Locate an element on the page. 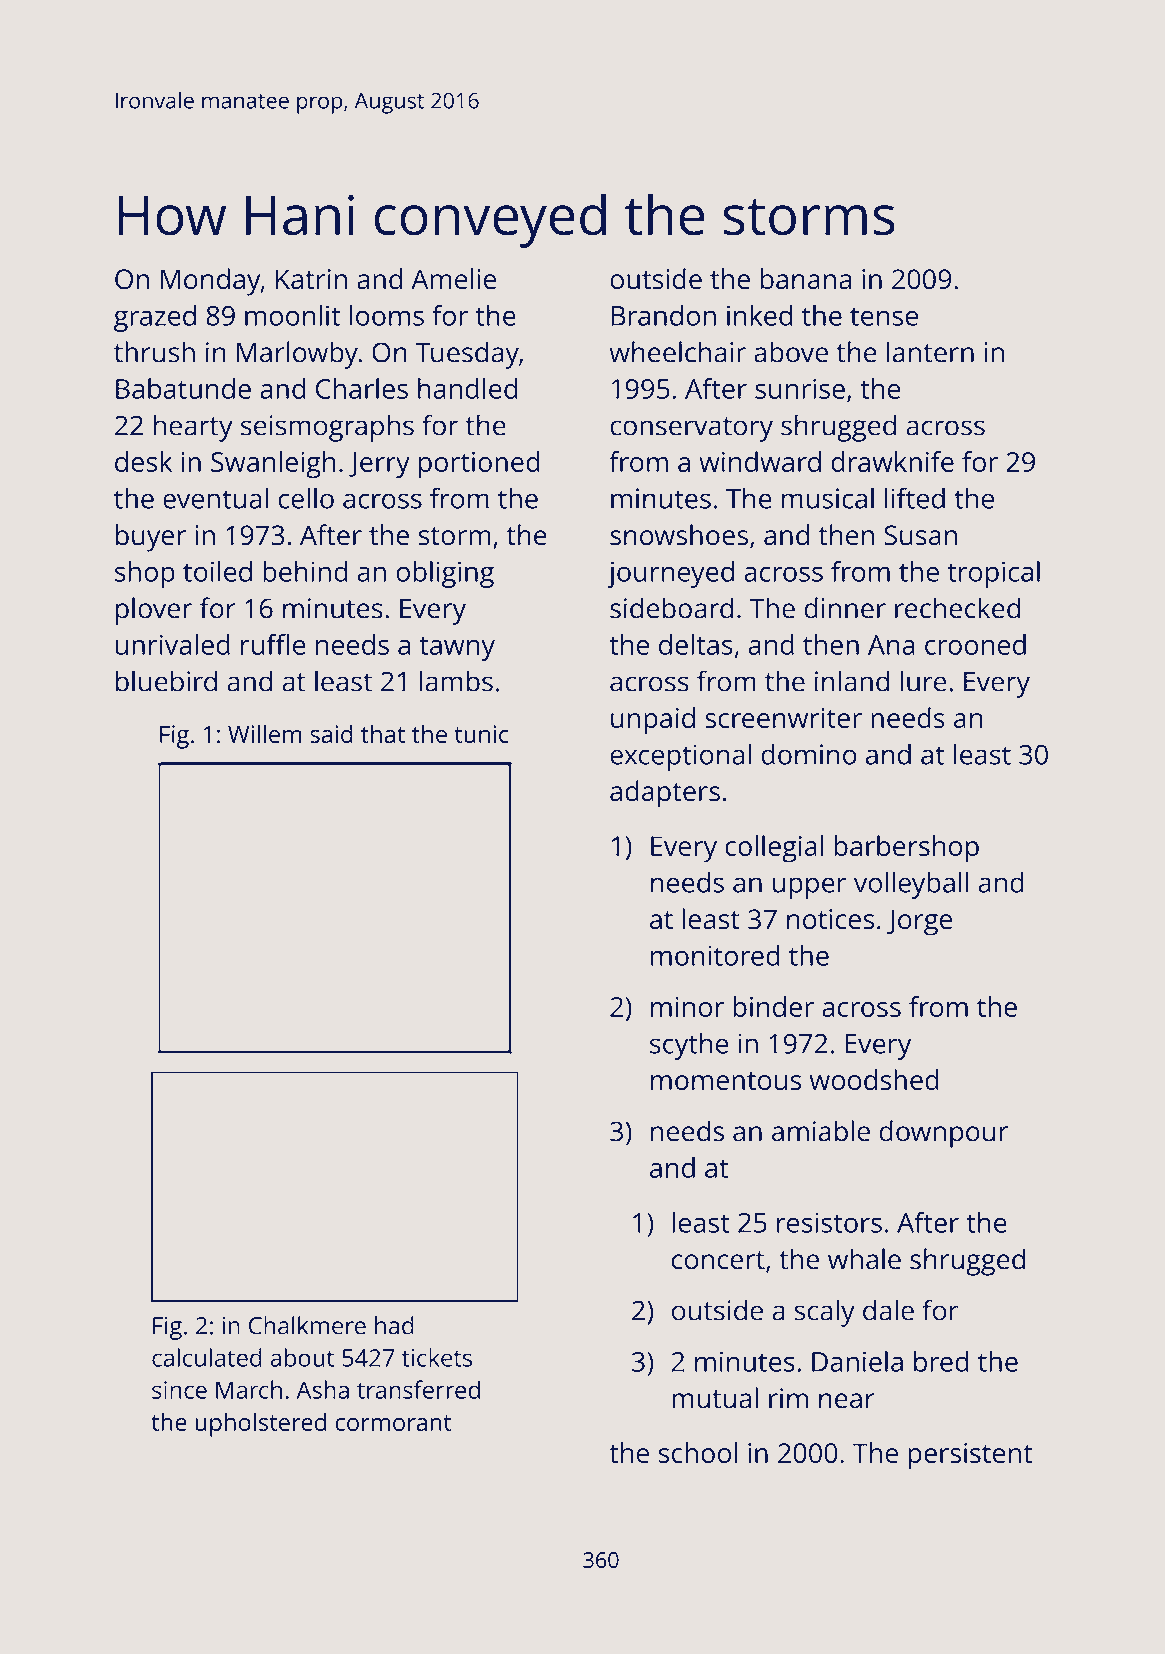  Monday is located at coordinates (211, 282).
